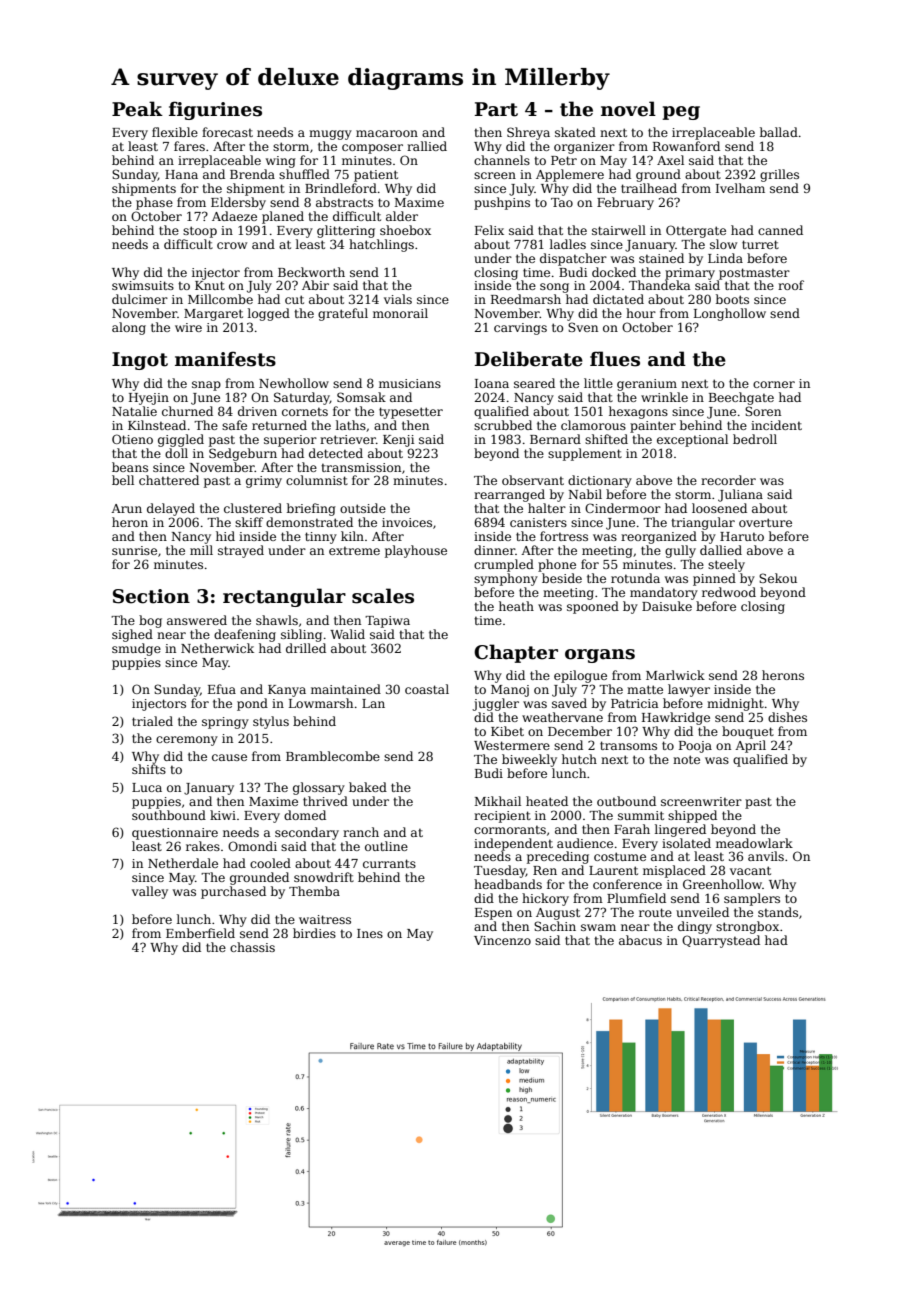 The height and width of the screenshot is (1308, 924). What do you see at coordinates (257, 411) in the screenshot?
I see `driven` at bounding box center [257, 411].
